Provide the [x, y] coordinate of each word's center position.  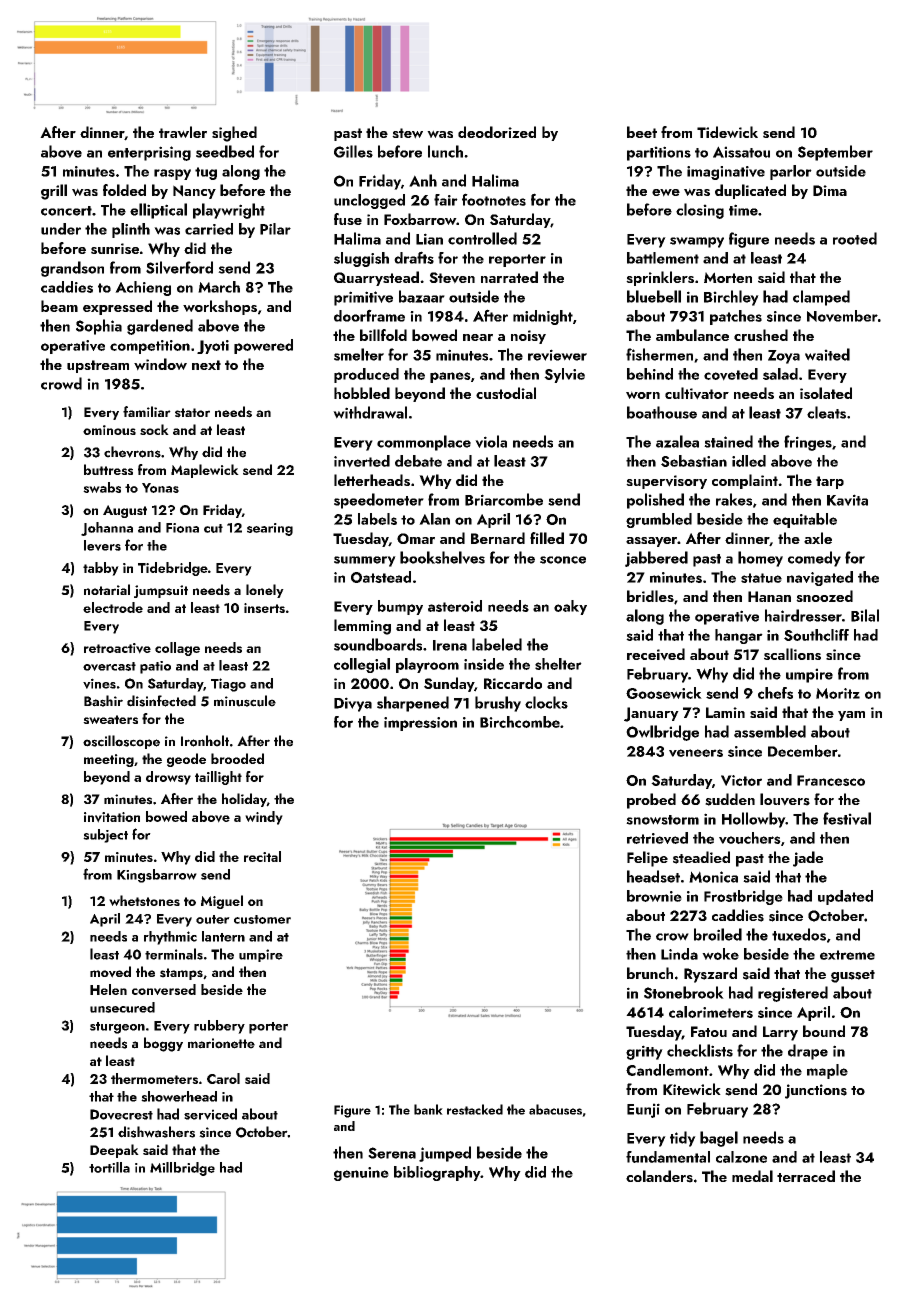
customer [262, 919]
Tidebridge [173, 569]
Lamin [725, 712]
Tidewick [727, 132]
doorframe [369, 315]
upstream [98, 366]
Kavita [847, 500]
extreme [847, 955]
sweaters [110, 719]
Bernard [498, 538]
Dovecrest [121, 1114]
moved [110, 972]
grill [54, 192]
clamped [821, 298]
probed [651, 801]
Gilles [353, 151]
